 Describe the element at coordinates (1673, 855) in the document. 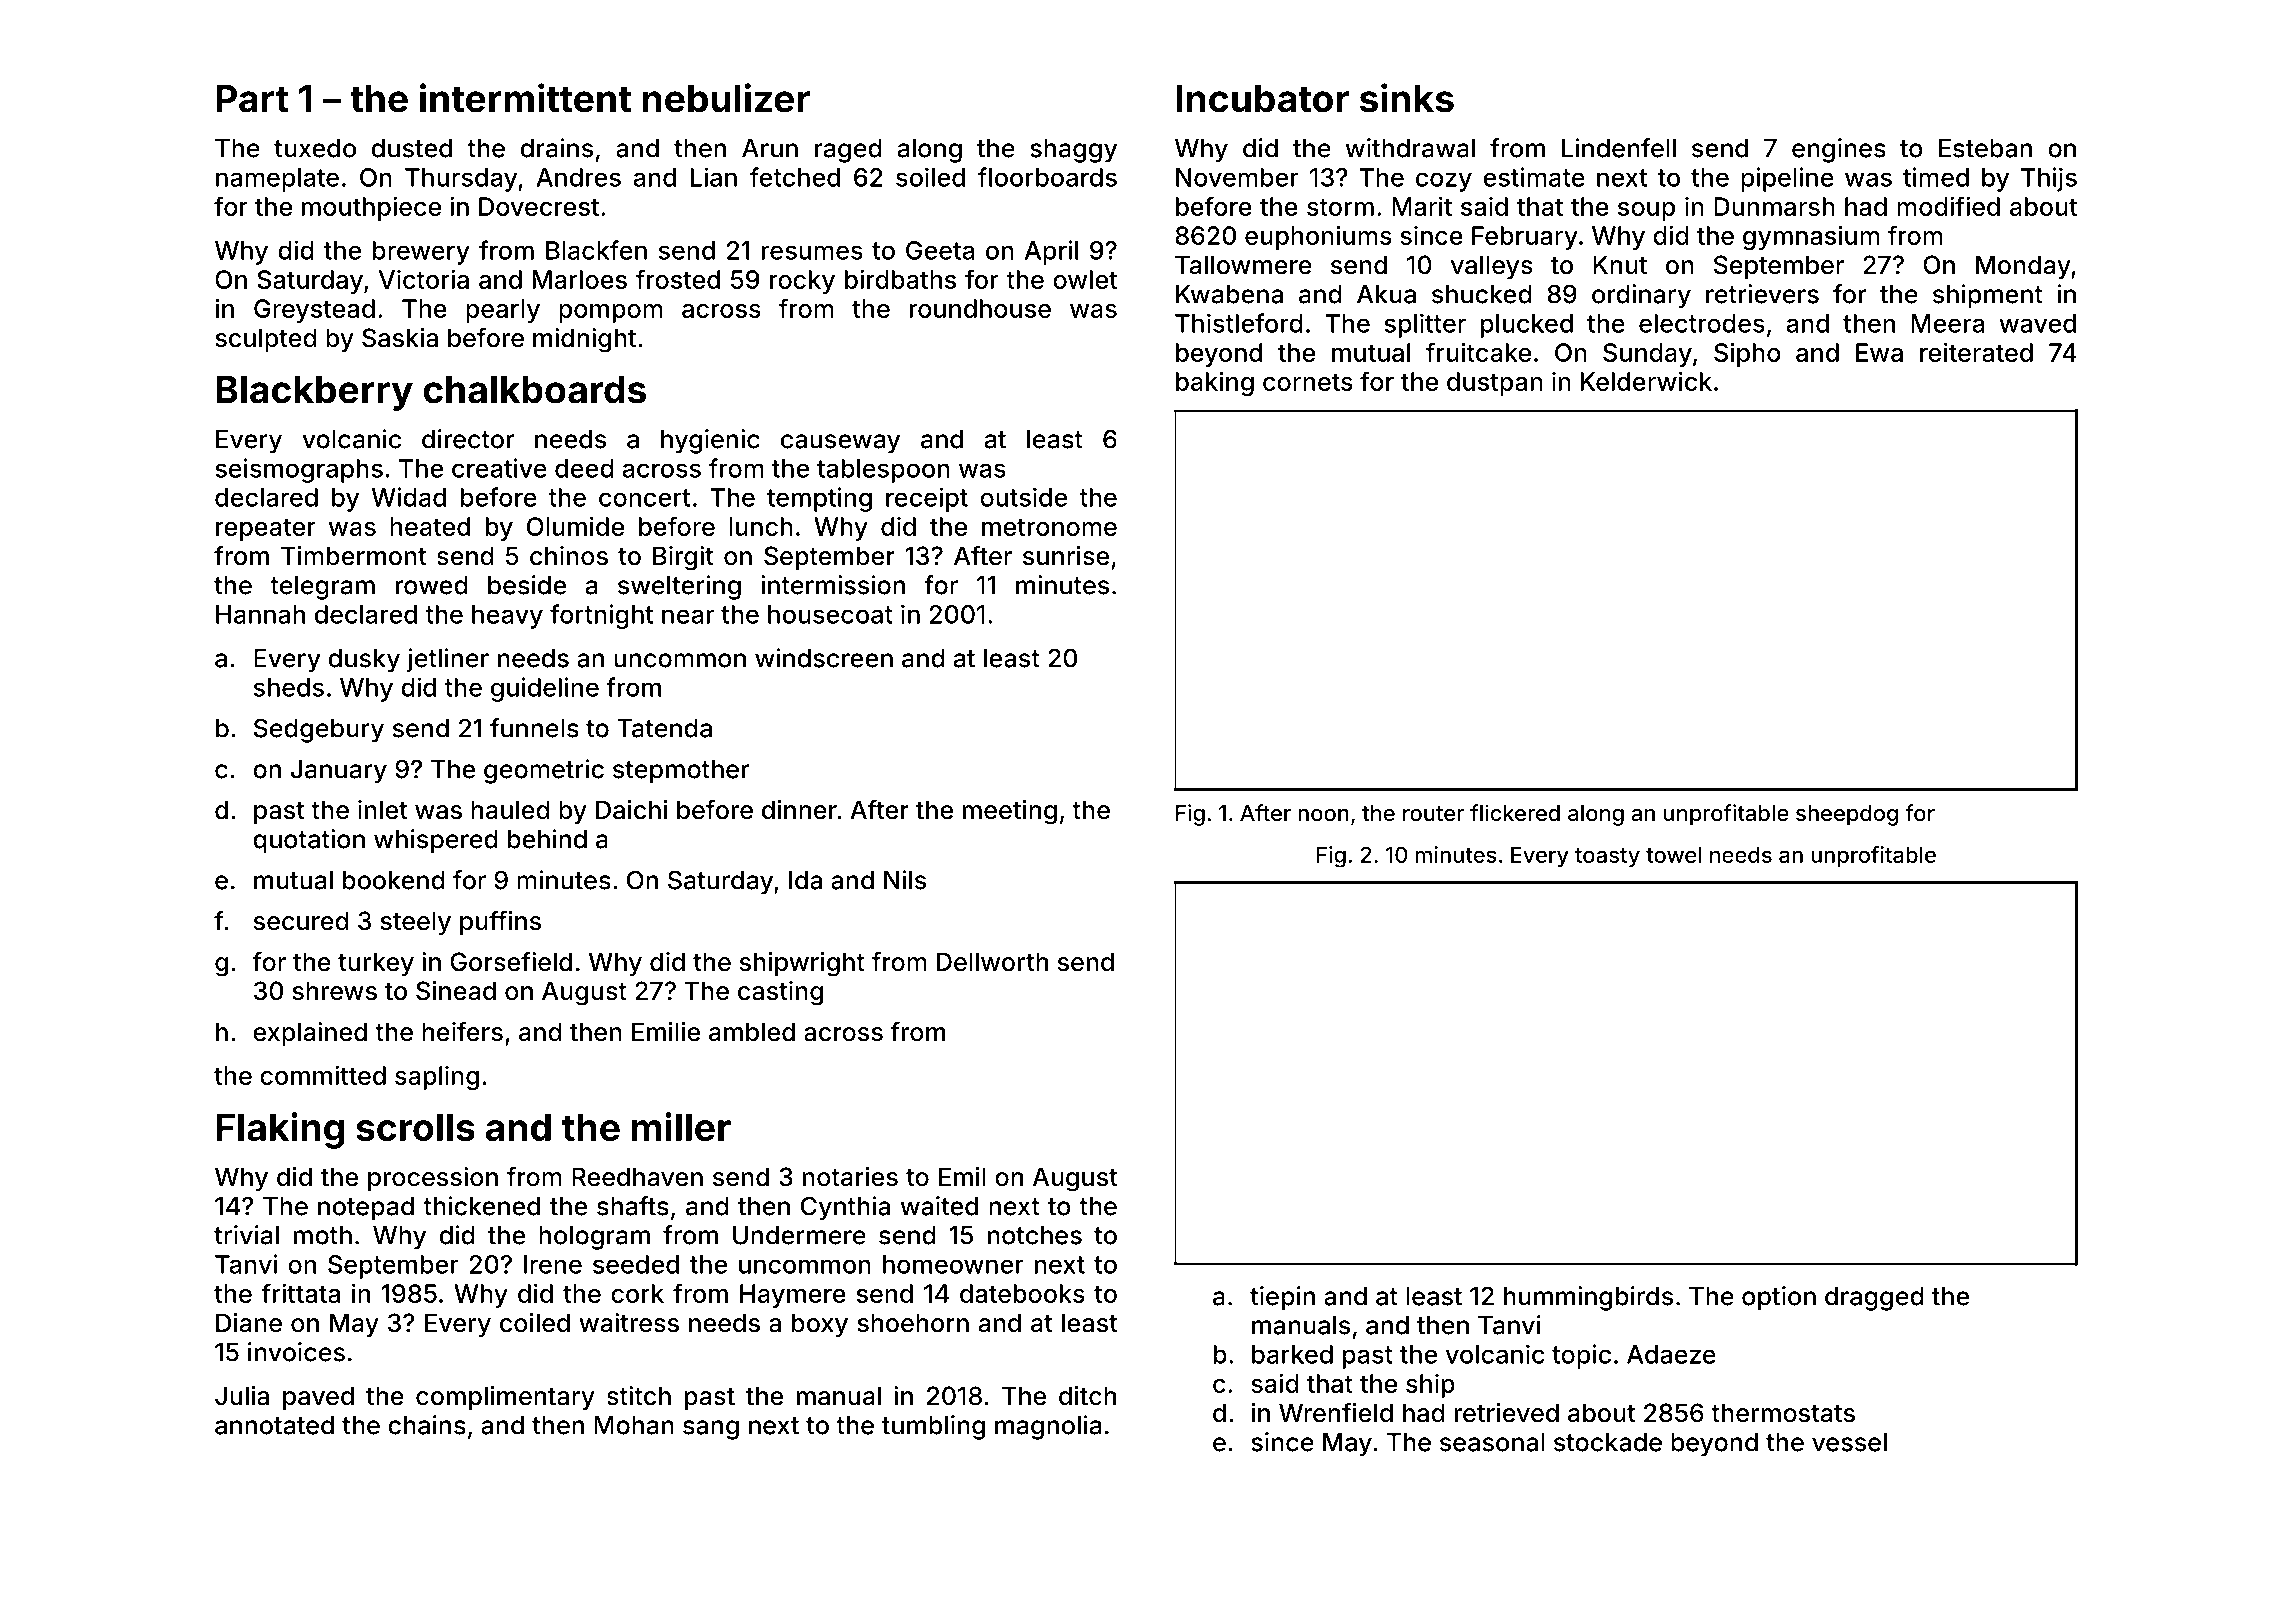

I see `towel` at that location.
